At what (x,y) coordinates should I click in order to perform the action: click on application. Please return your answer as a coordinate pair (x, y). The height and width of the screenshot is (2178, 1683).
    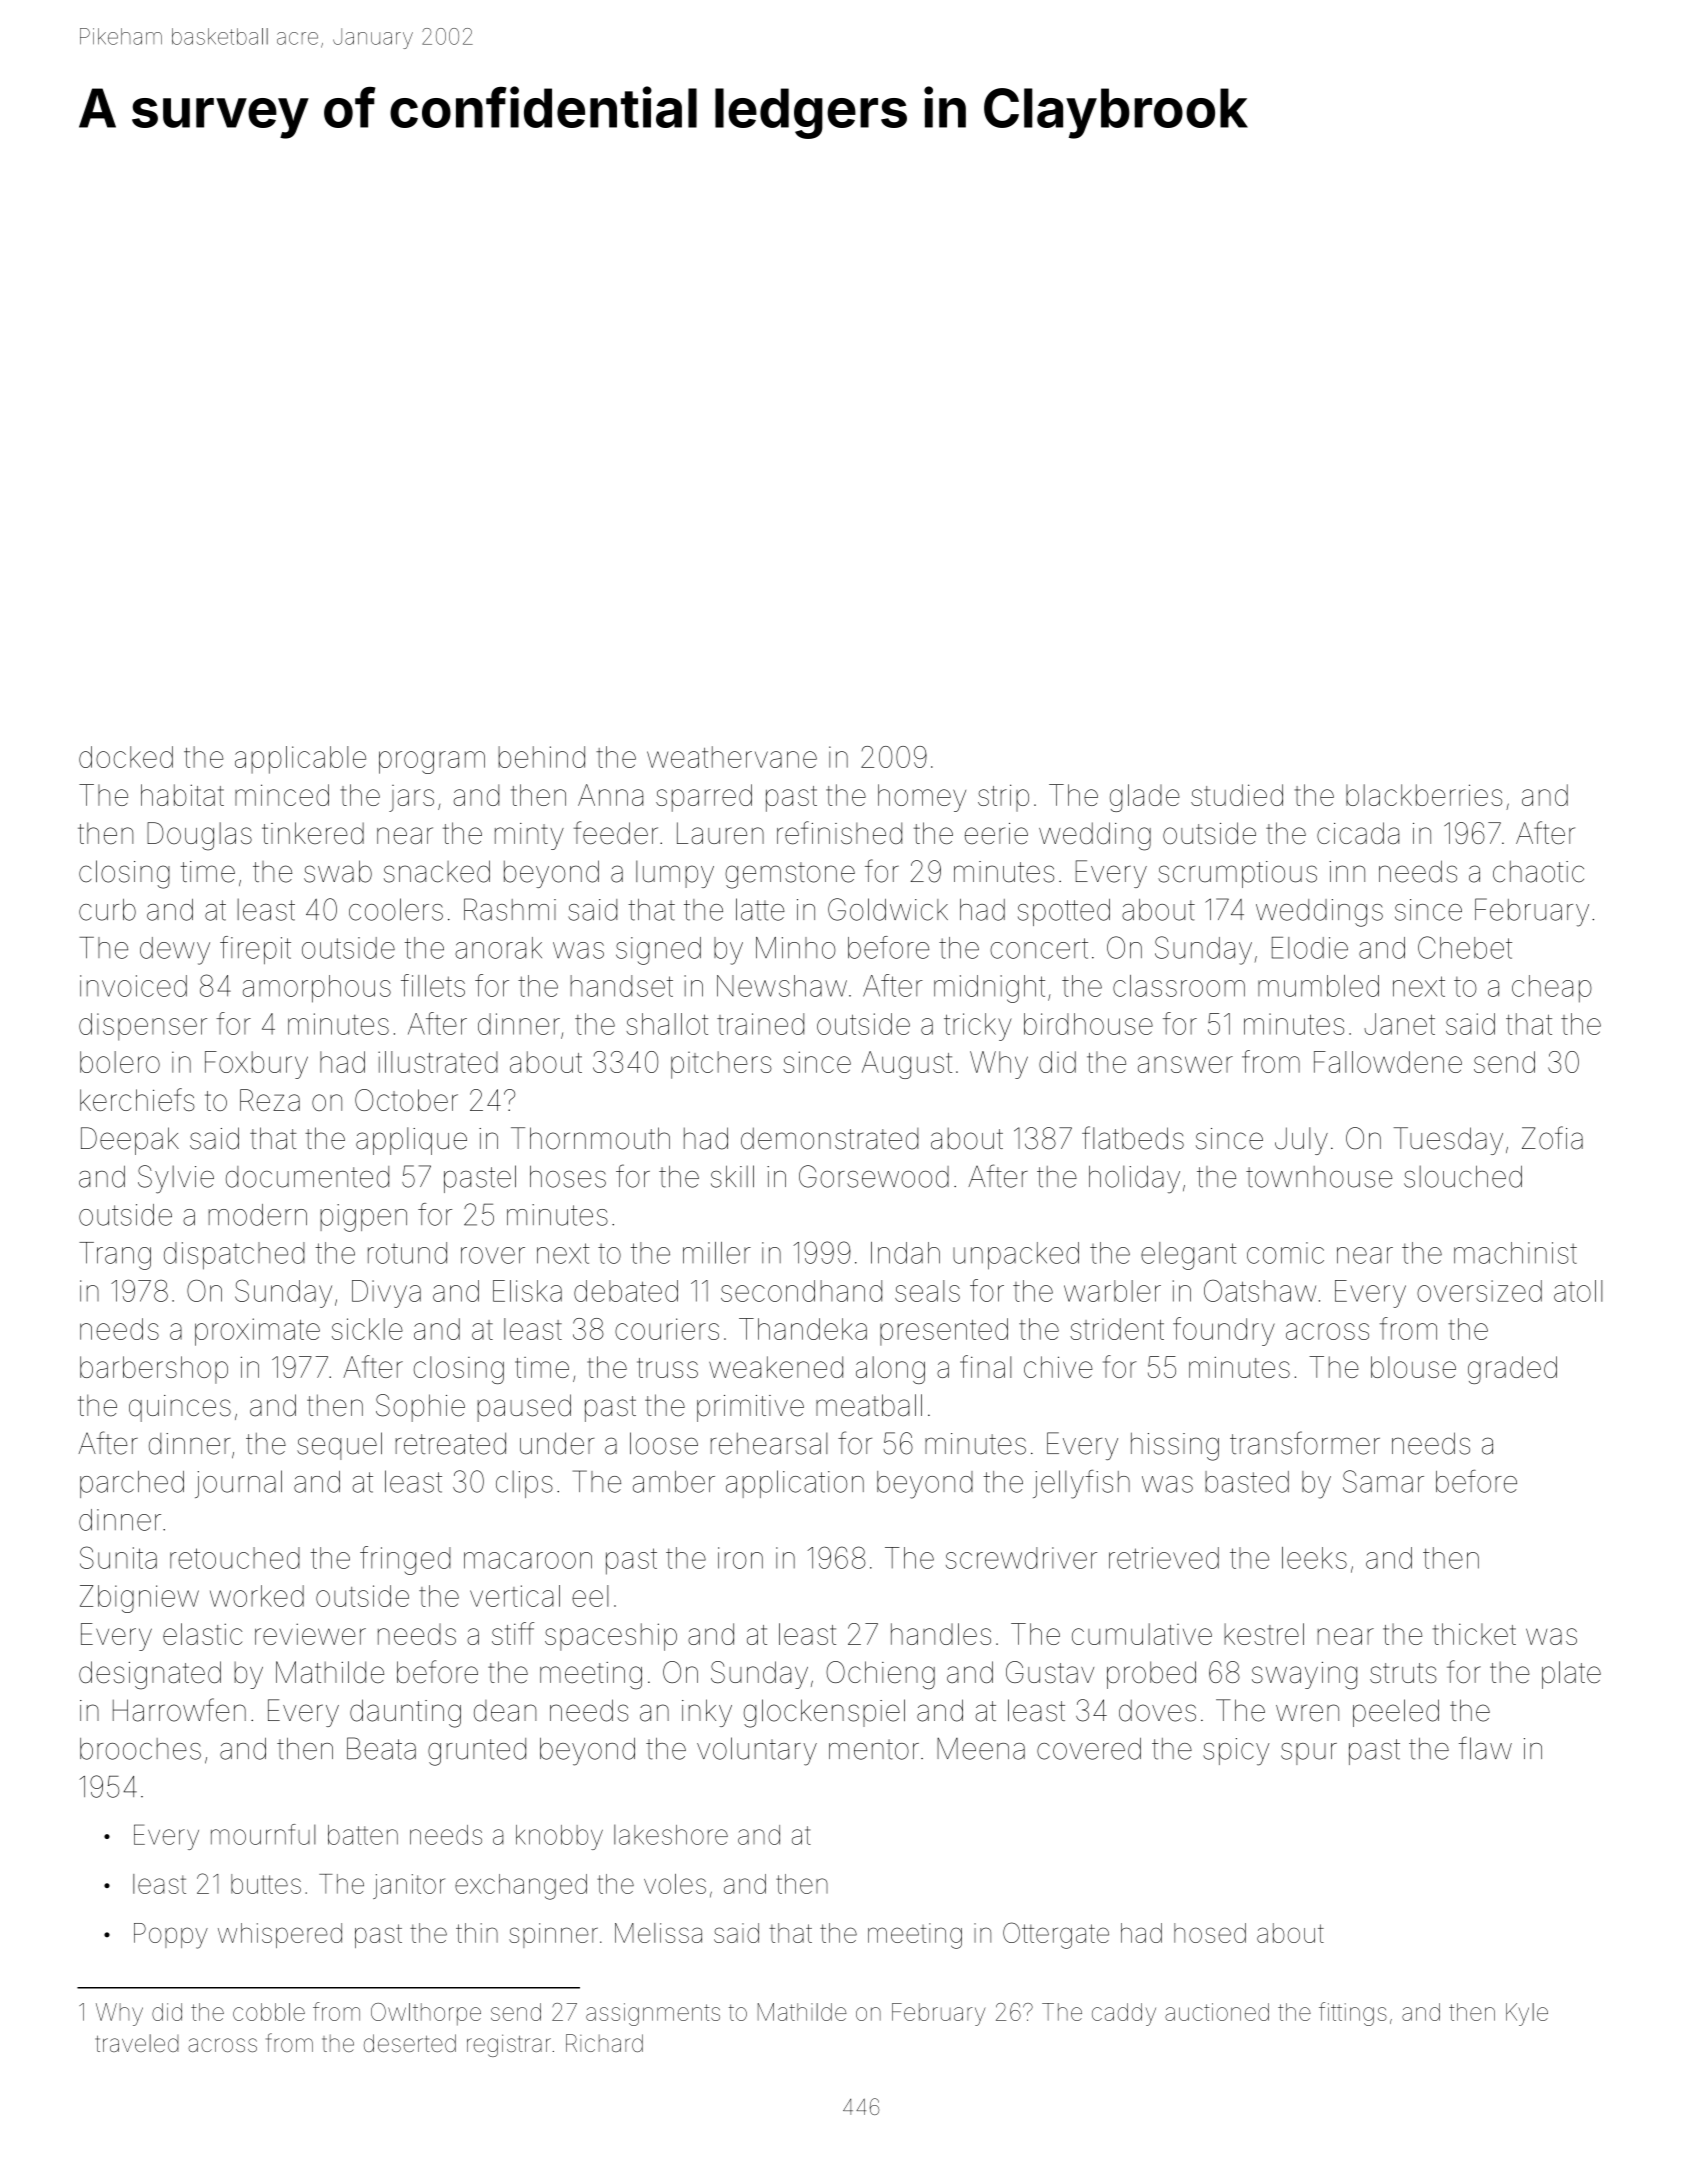
    Looking at the image, I should click on (795, 1484).
